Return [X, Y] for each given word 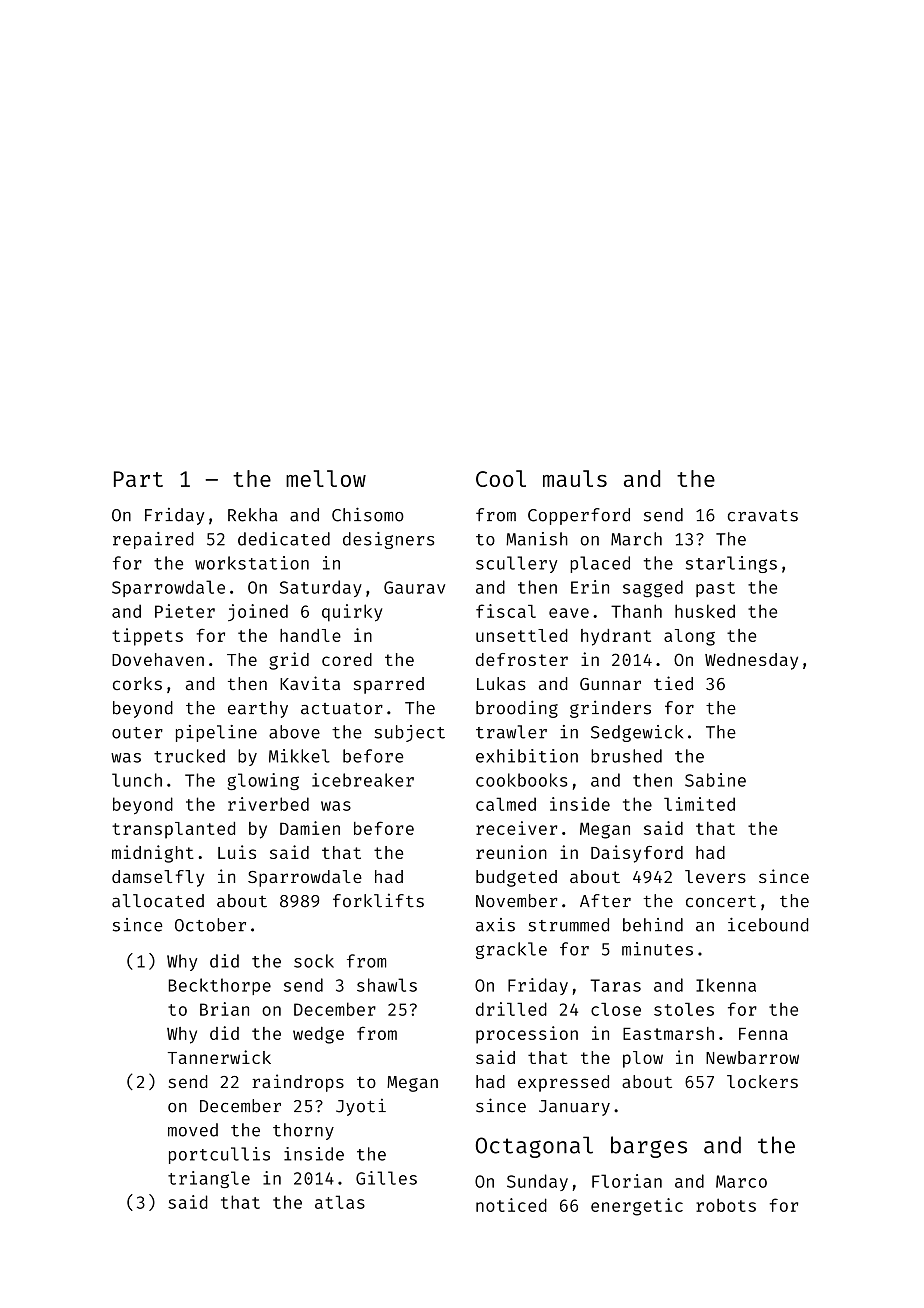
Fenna [763, 1033]
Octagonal [534, 1147]
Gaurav [414, 587]
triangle [209, 1179]
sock [314, 961]
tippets [147, 637]
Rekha [253, 515]
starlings [731, 564]
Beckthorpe [220, 986]
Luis [237, 852]
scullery [516, 564]
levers [715, 876]
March [636, 539]
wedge [318, 1035]
